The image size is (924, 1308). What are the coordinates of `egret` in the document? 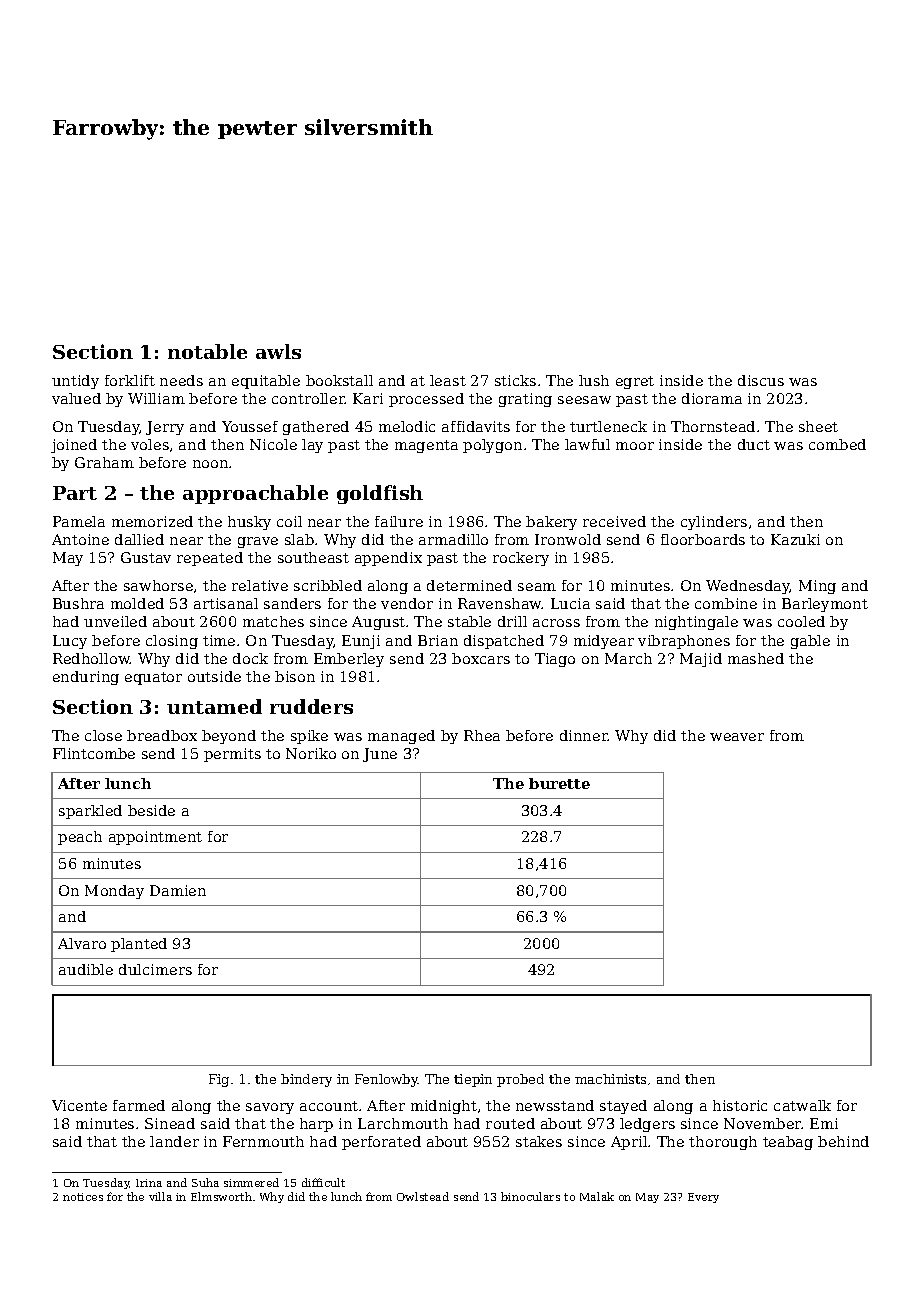 It's located at (635, 382).
